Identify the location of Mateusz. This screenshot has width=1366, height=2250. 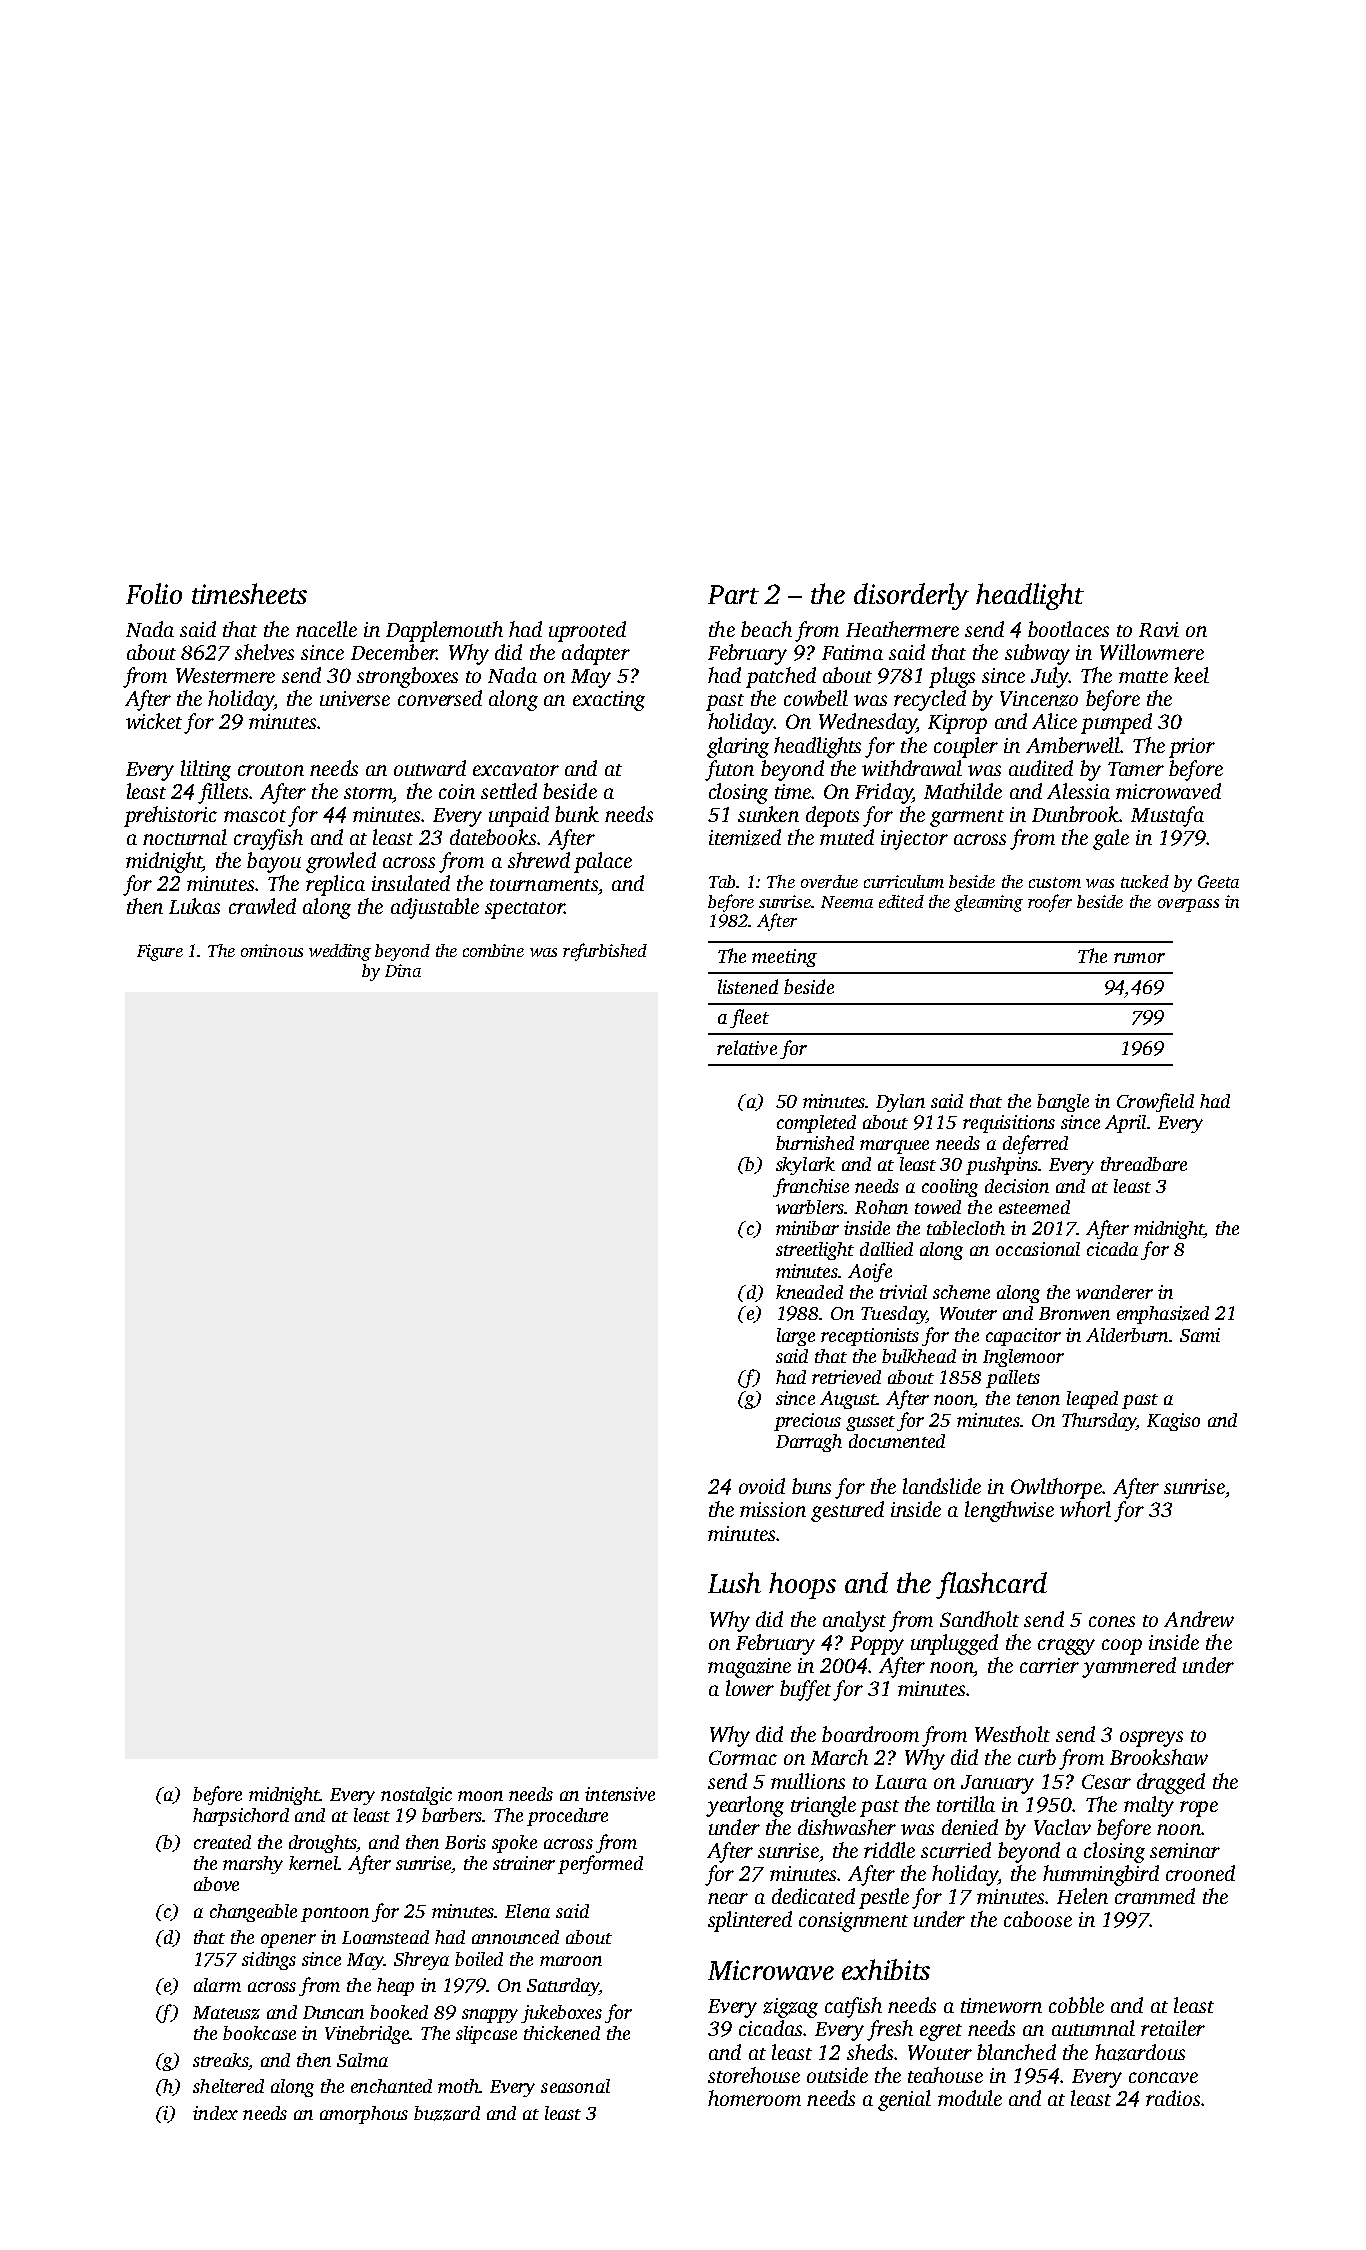
(226, 2013).
